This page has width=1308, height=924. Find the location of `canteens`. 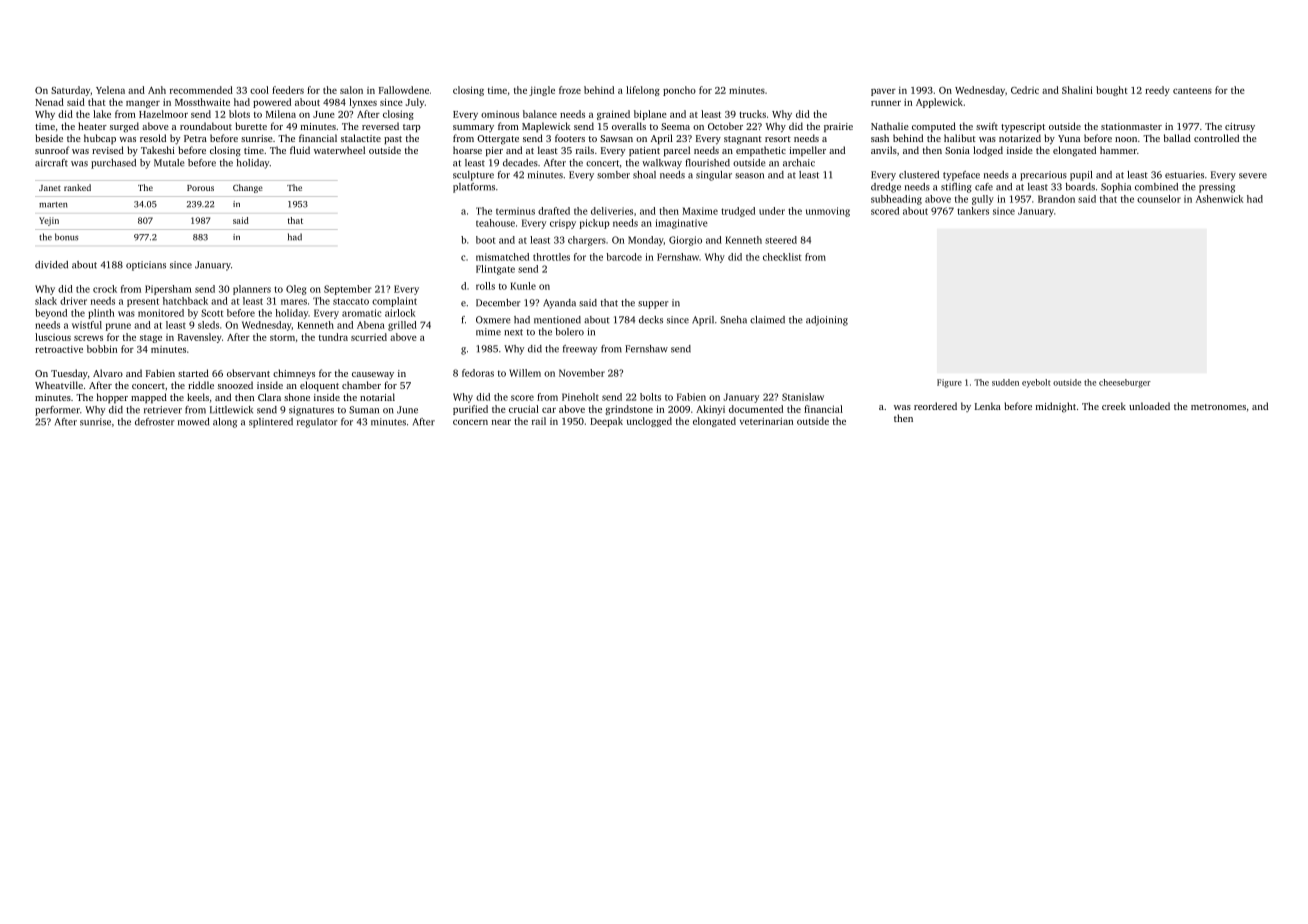

canteens is located at coordinates (1192, 91).
